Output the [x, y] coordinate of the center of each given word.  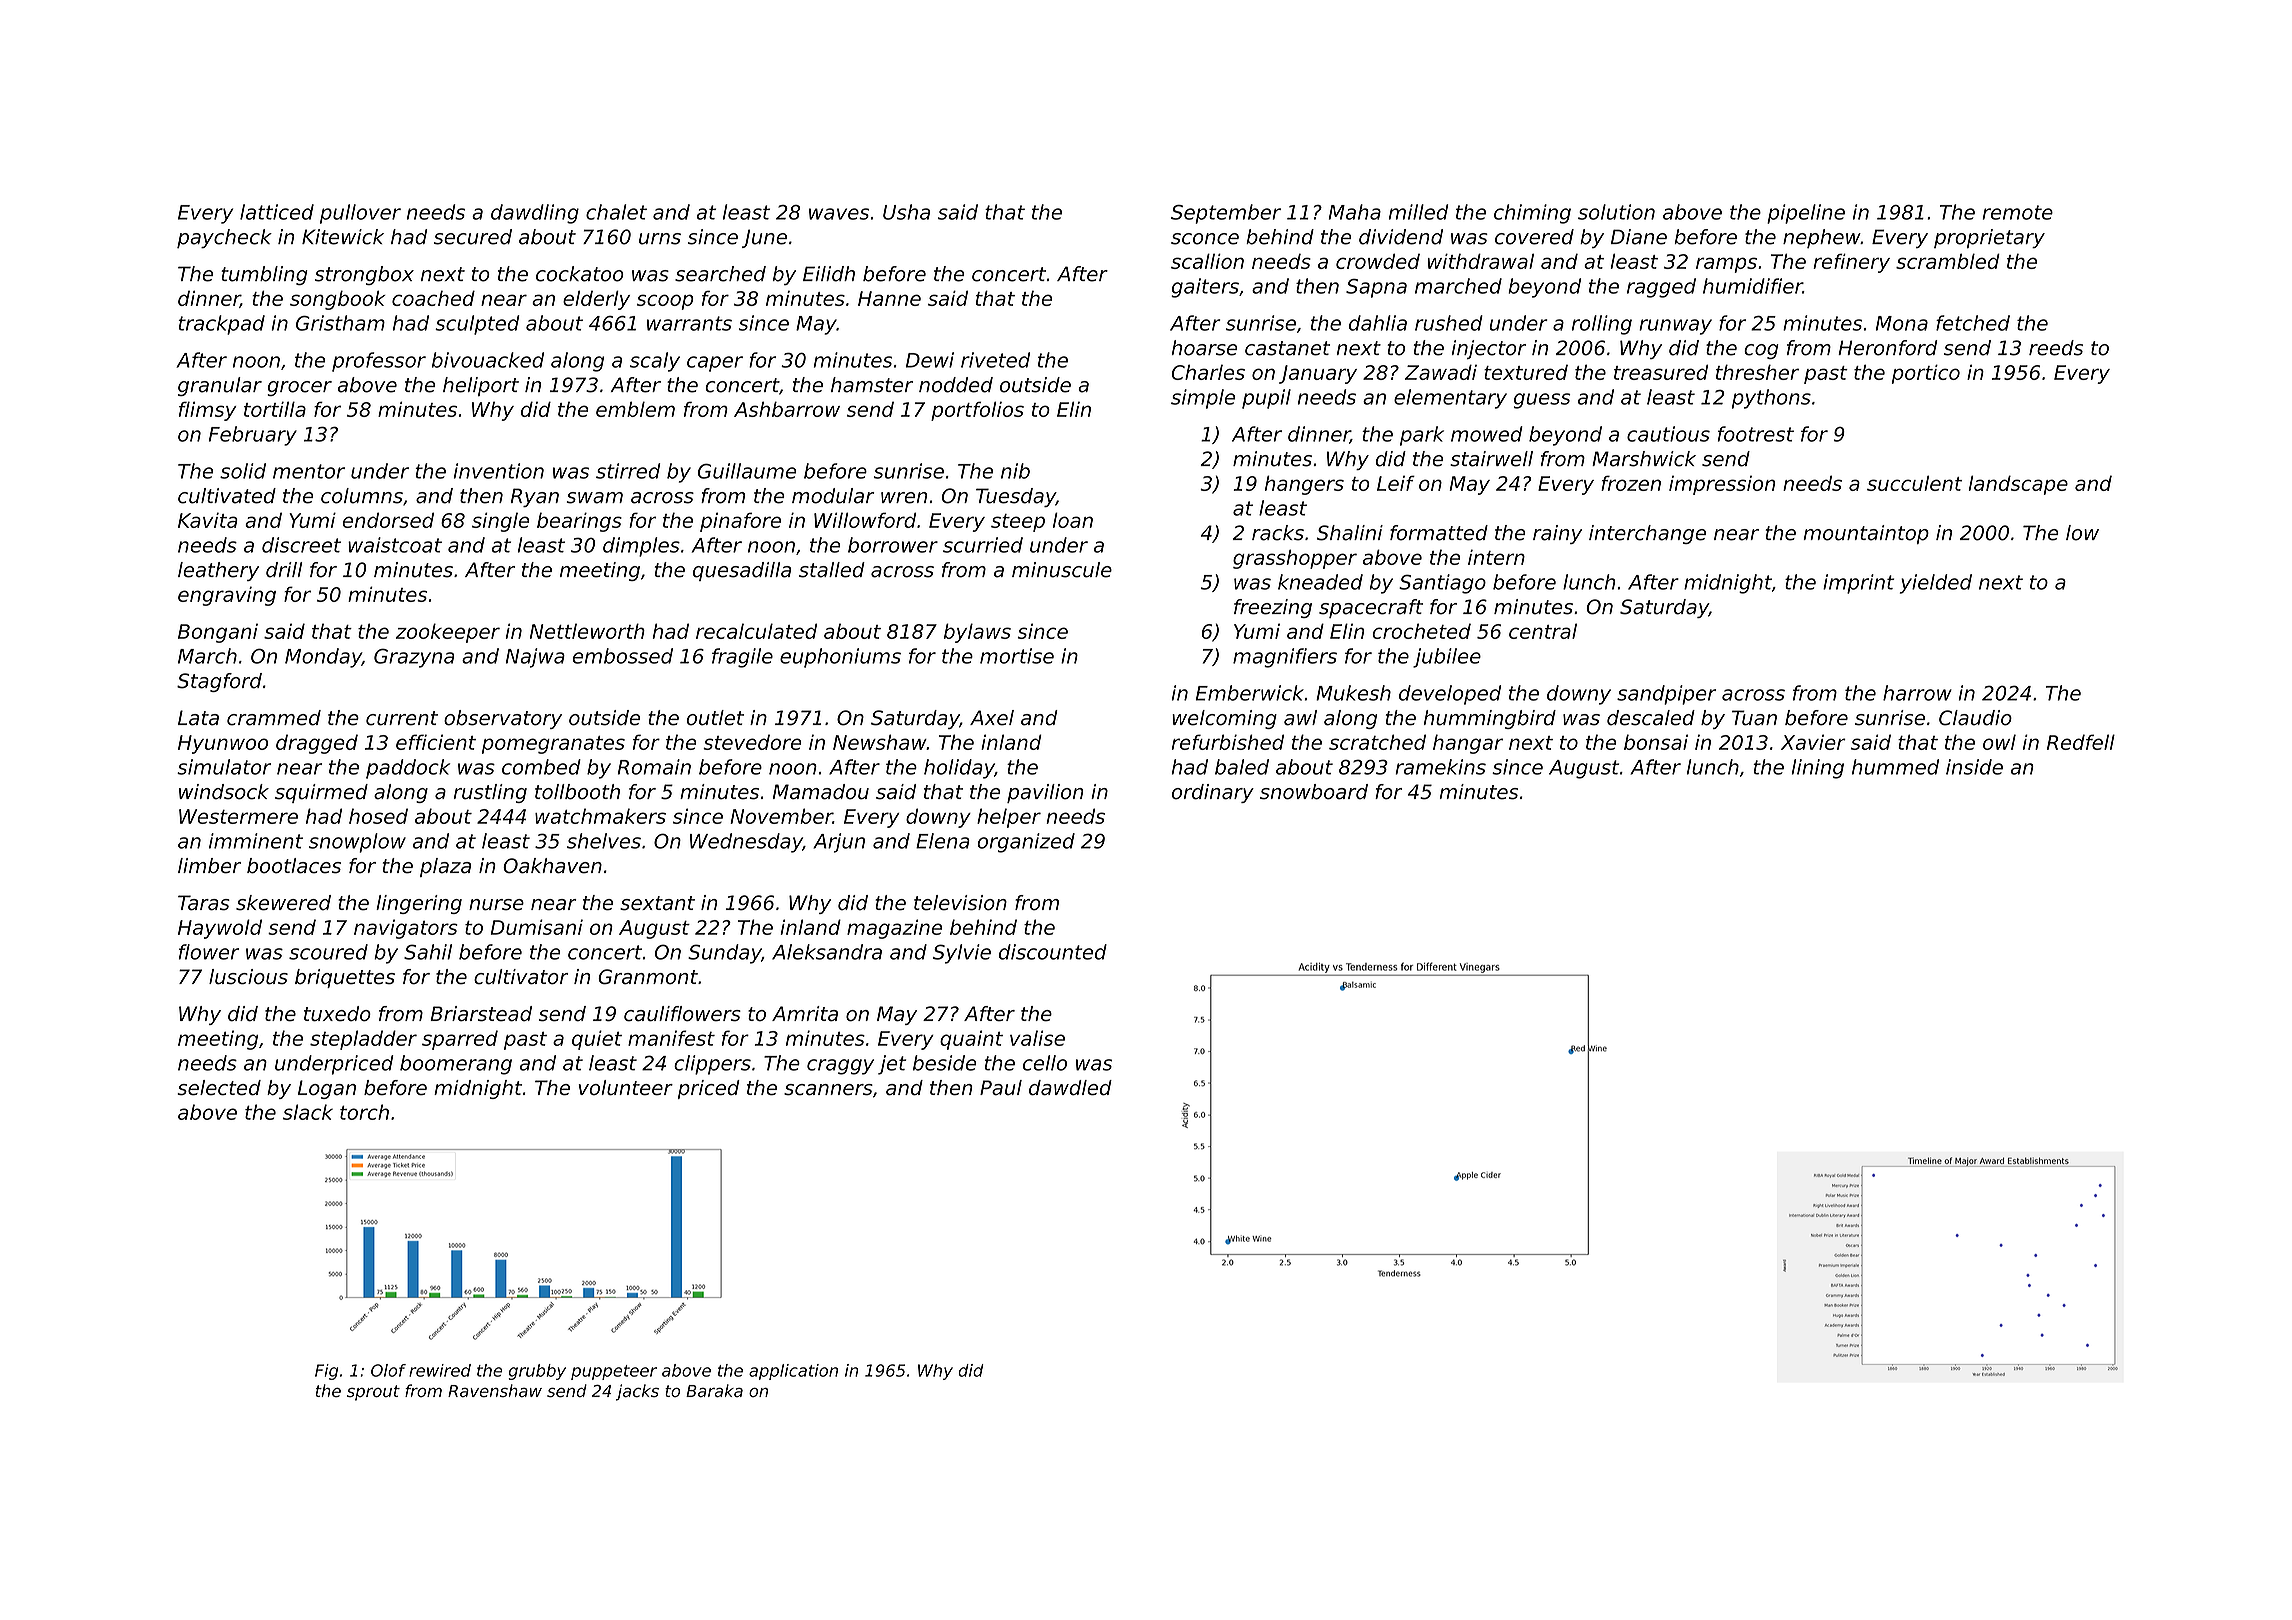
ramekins [1440, 767]
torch [364, 1112]
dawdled [1070, 1087]
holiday [959, 769]
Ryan [535, 497]
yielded [1935, 584]
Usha [906, 212]
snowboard [1314, 792]
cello [1045, 1063]
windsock [224, 792]
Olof [388, 1370]
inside [1974, 767]
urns [660, 239]
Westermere [238, 816]
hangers [1304, 485]
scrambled [1948, 261]
